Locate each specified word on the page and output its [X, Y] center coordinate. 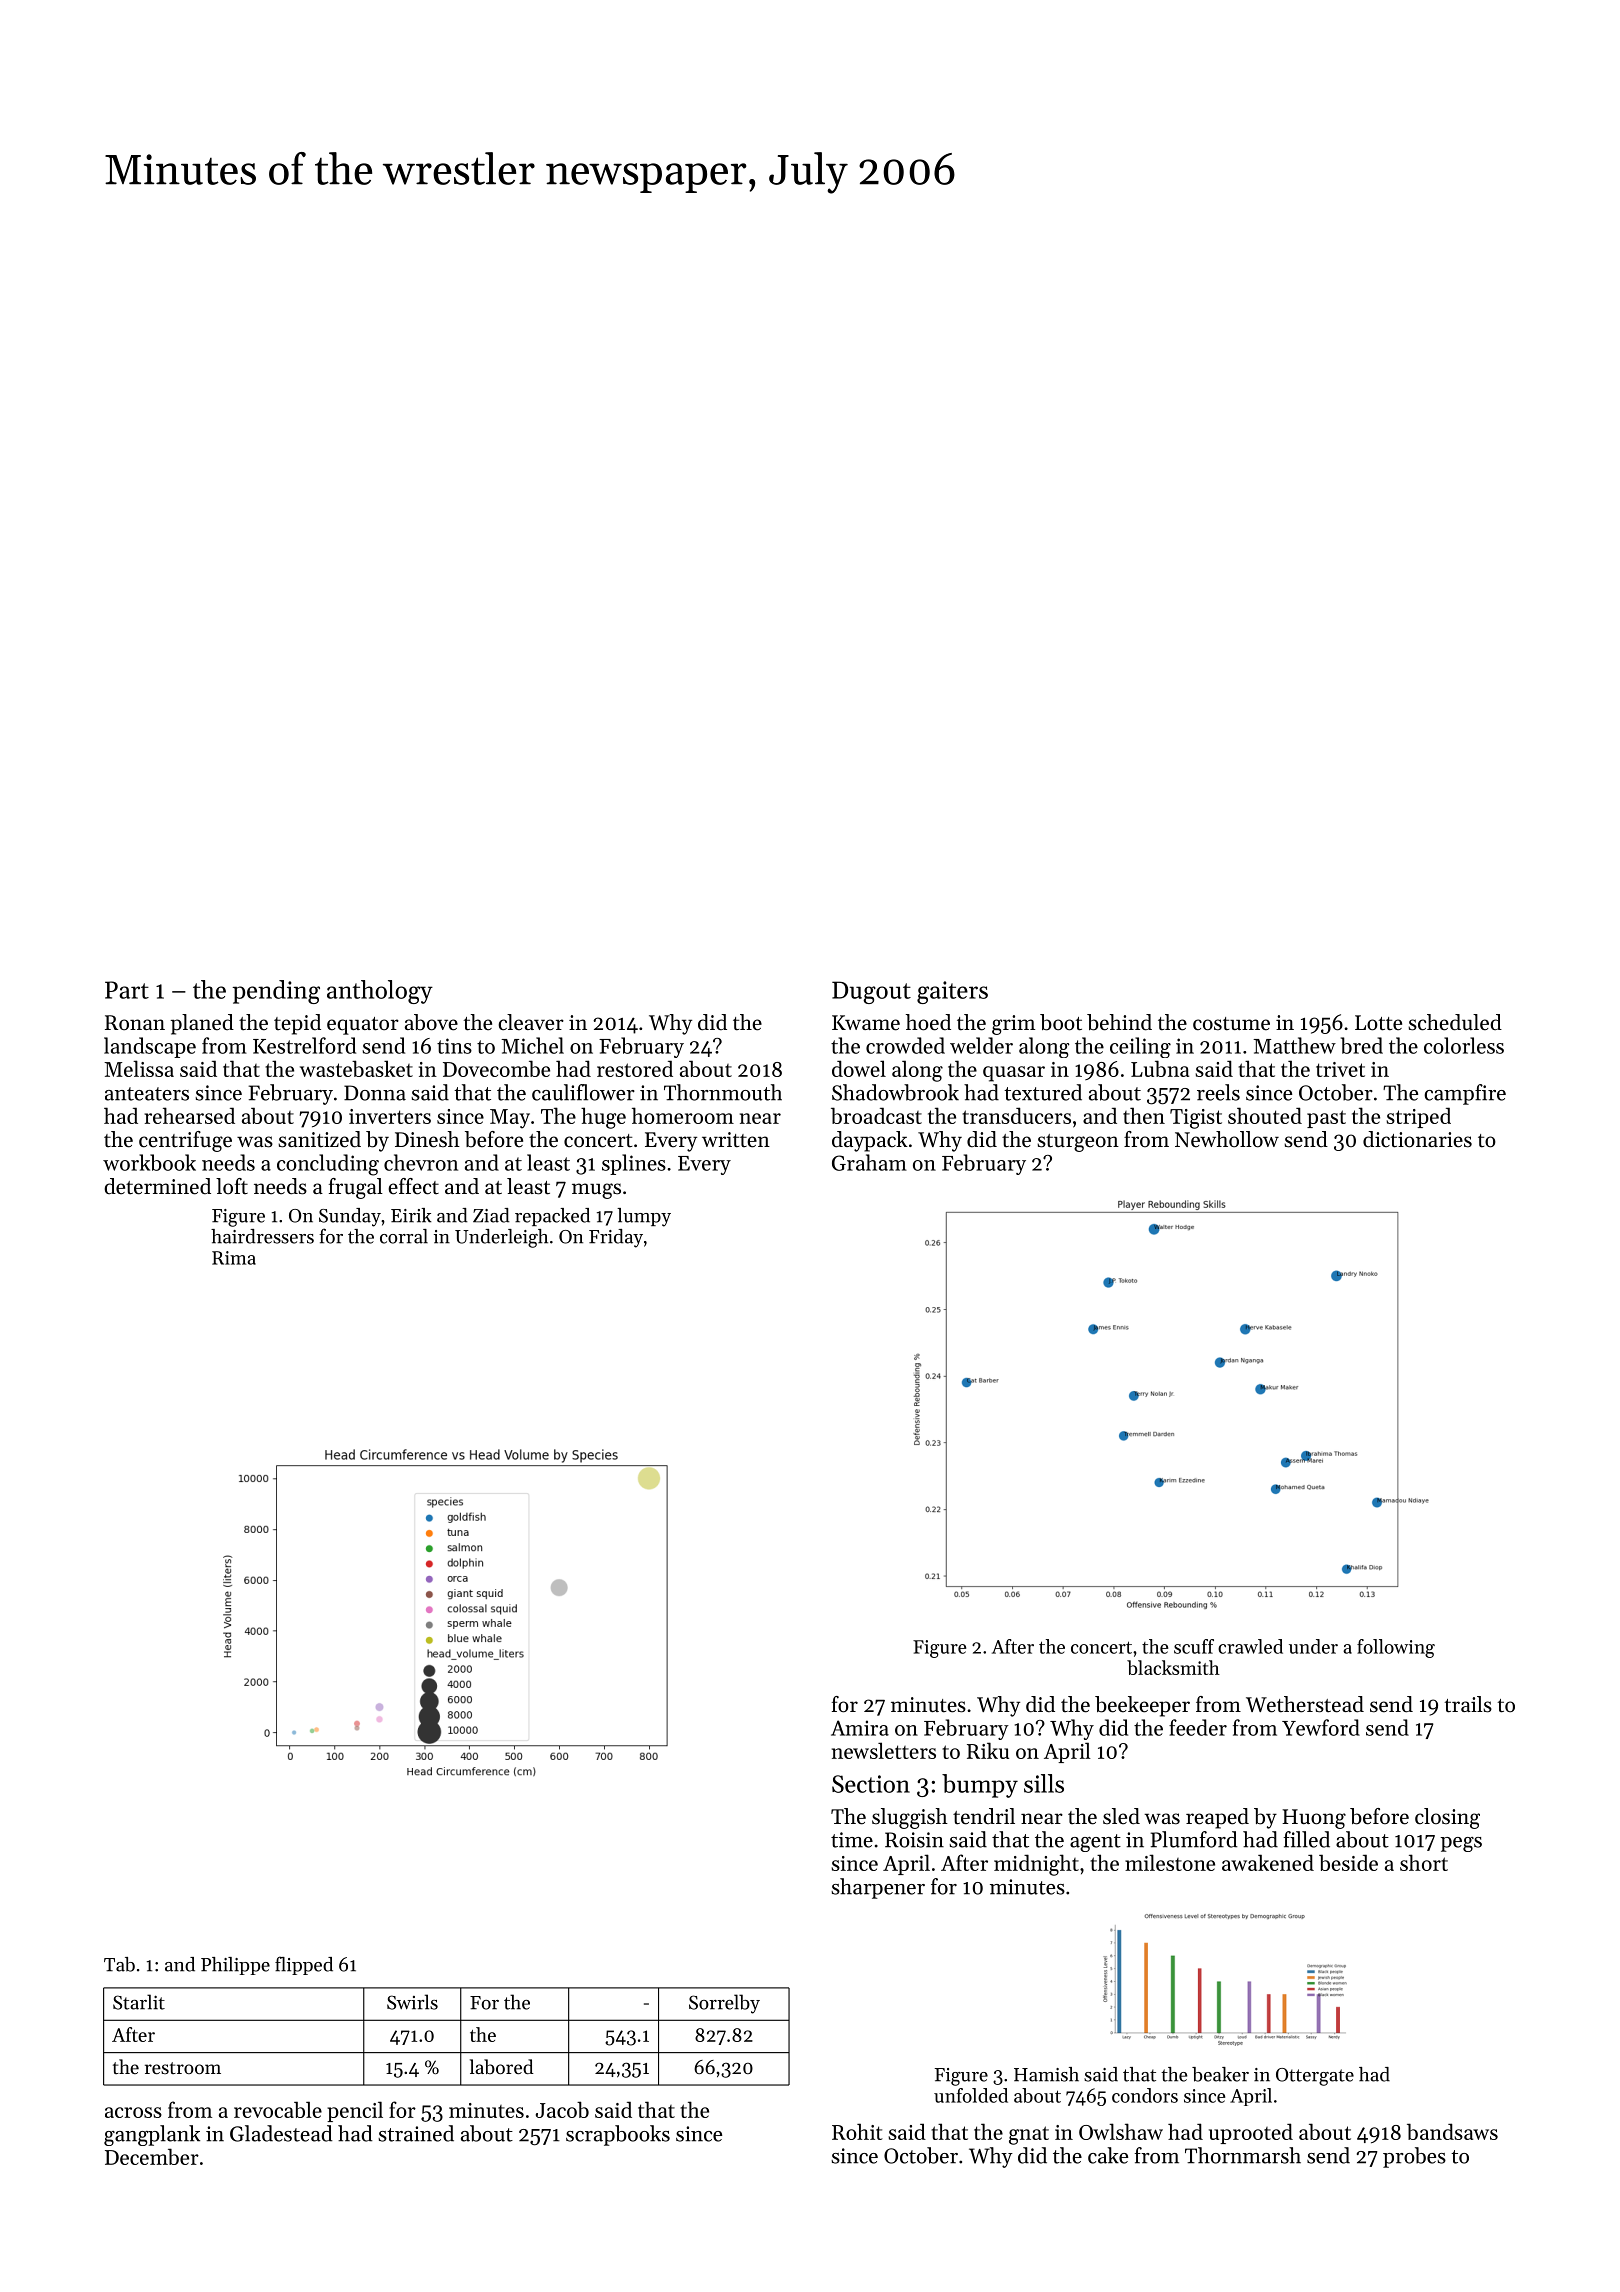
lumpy [644, 1217]
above [431, 1022]
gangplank [152, 2135]
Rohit [857, 2131]
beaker [1220, 2074]
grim [1013, 1025]
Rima [234, 1258]
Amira [860, 1728]
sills [1044, 1783]
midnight [1036, 1865]
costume [1231, 1024]
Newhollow [1227, 1139]
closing [1447, 1818]
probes [1414, 2157]
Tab [119, 1964]
